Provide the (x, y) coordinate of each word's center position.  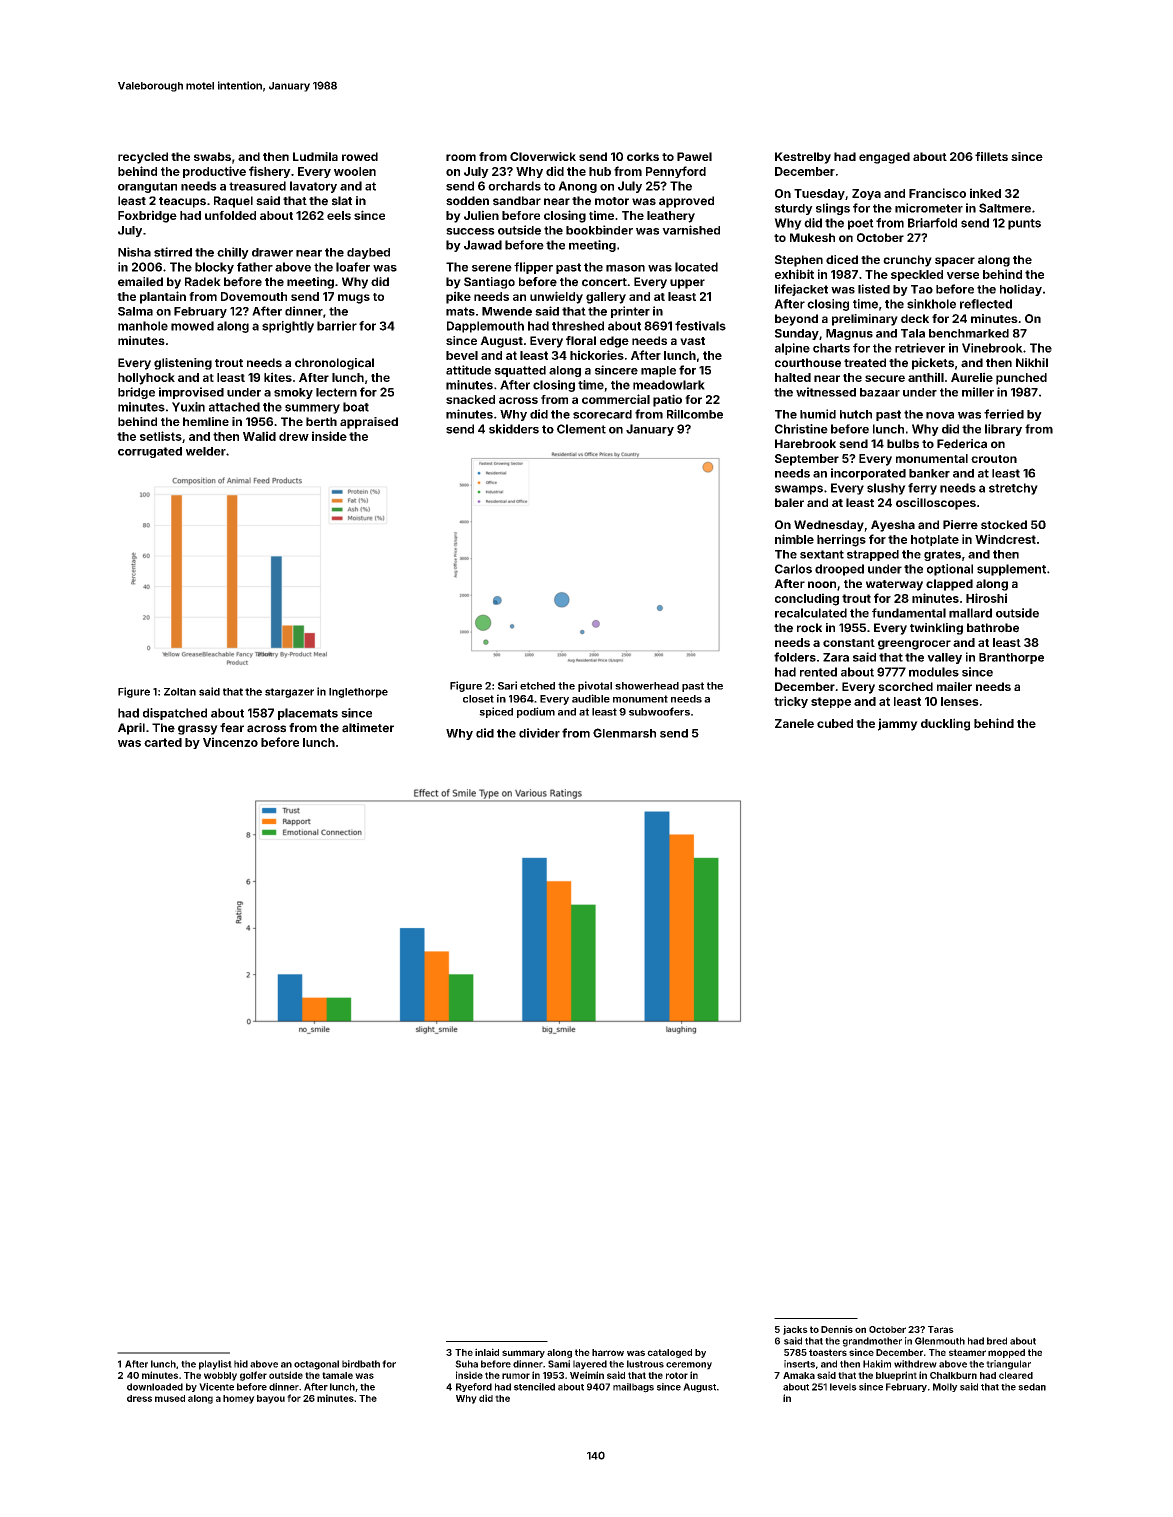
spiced (496, 712)
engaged (884, 158)
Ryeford (474, 1387)
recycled (143, 158)
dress (139, 1398)
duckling (945, 724)
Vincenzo (230, 742)
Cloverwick (543, 156)
